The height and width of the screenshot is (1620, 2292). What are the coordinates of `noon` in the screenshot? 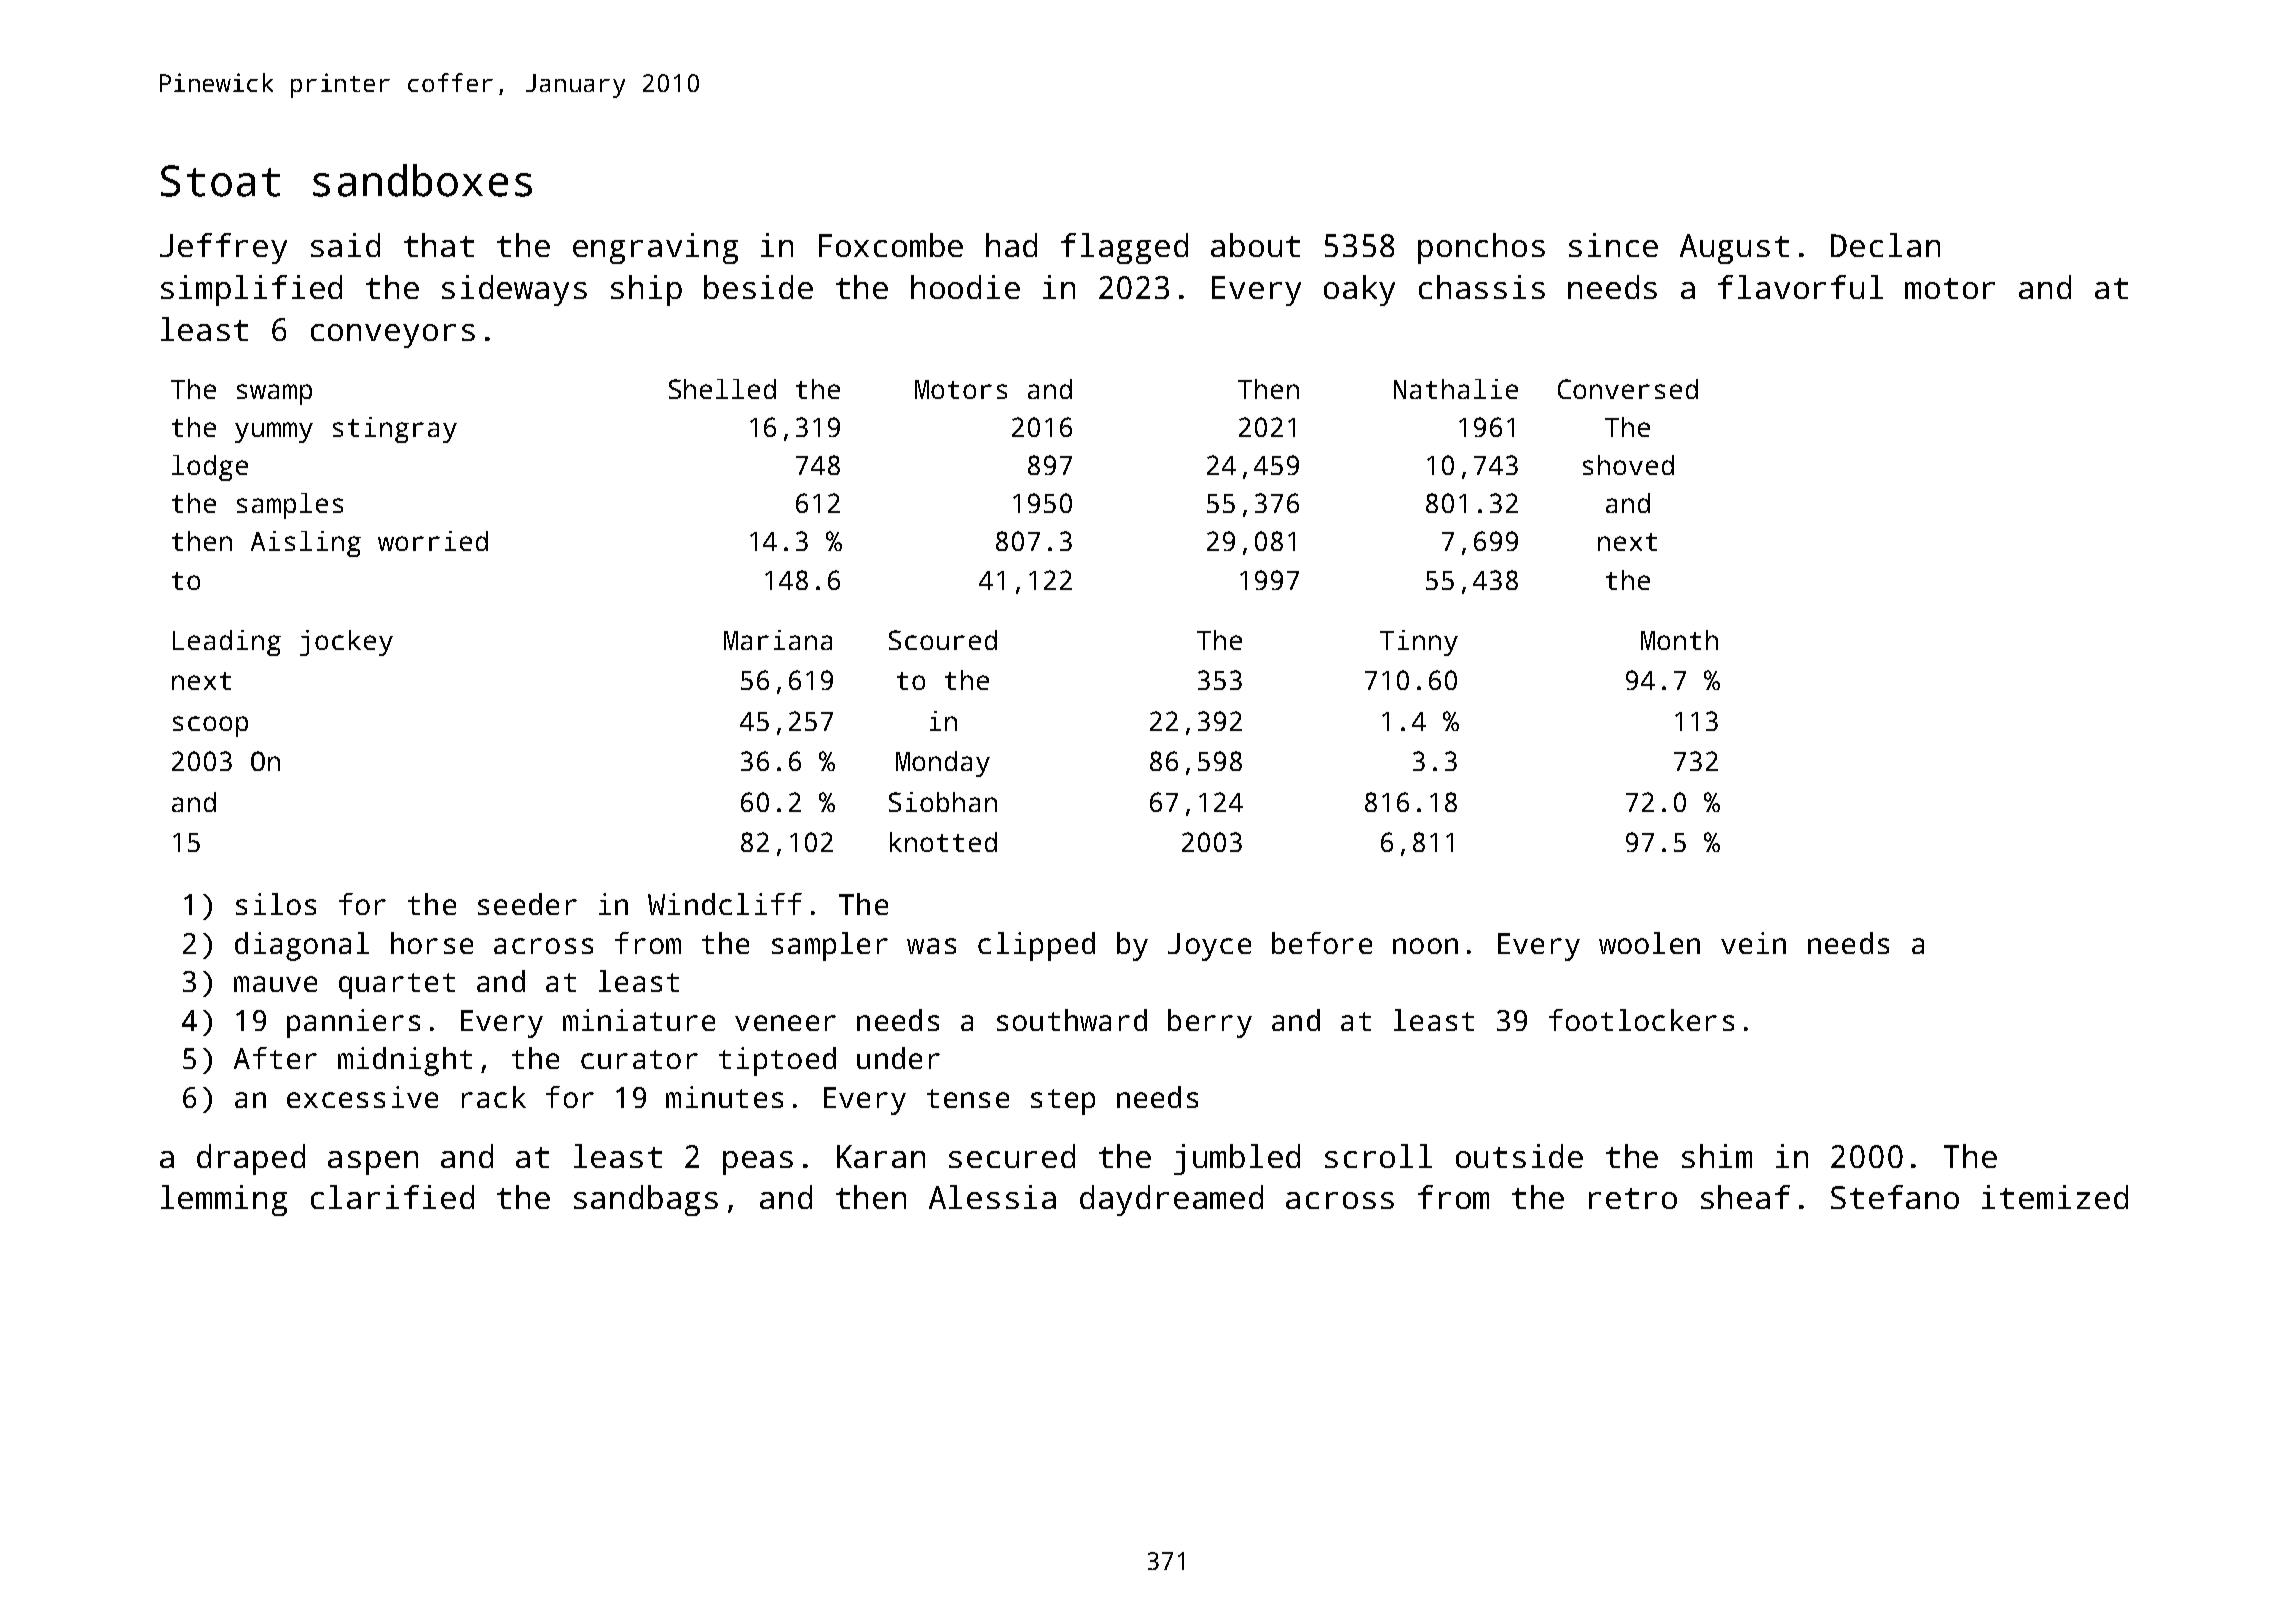 It's located at (1425, 946).
